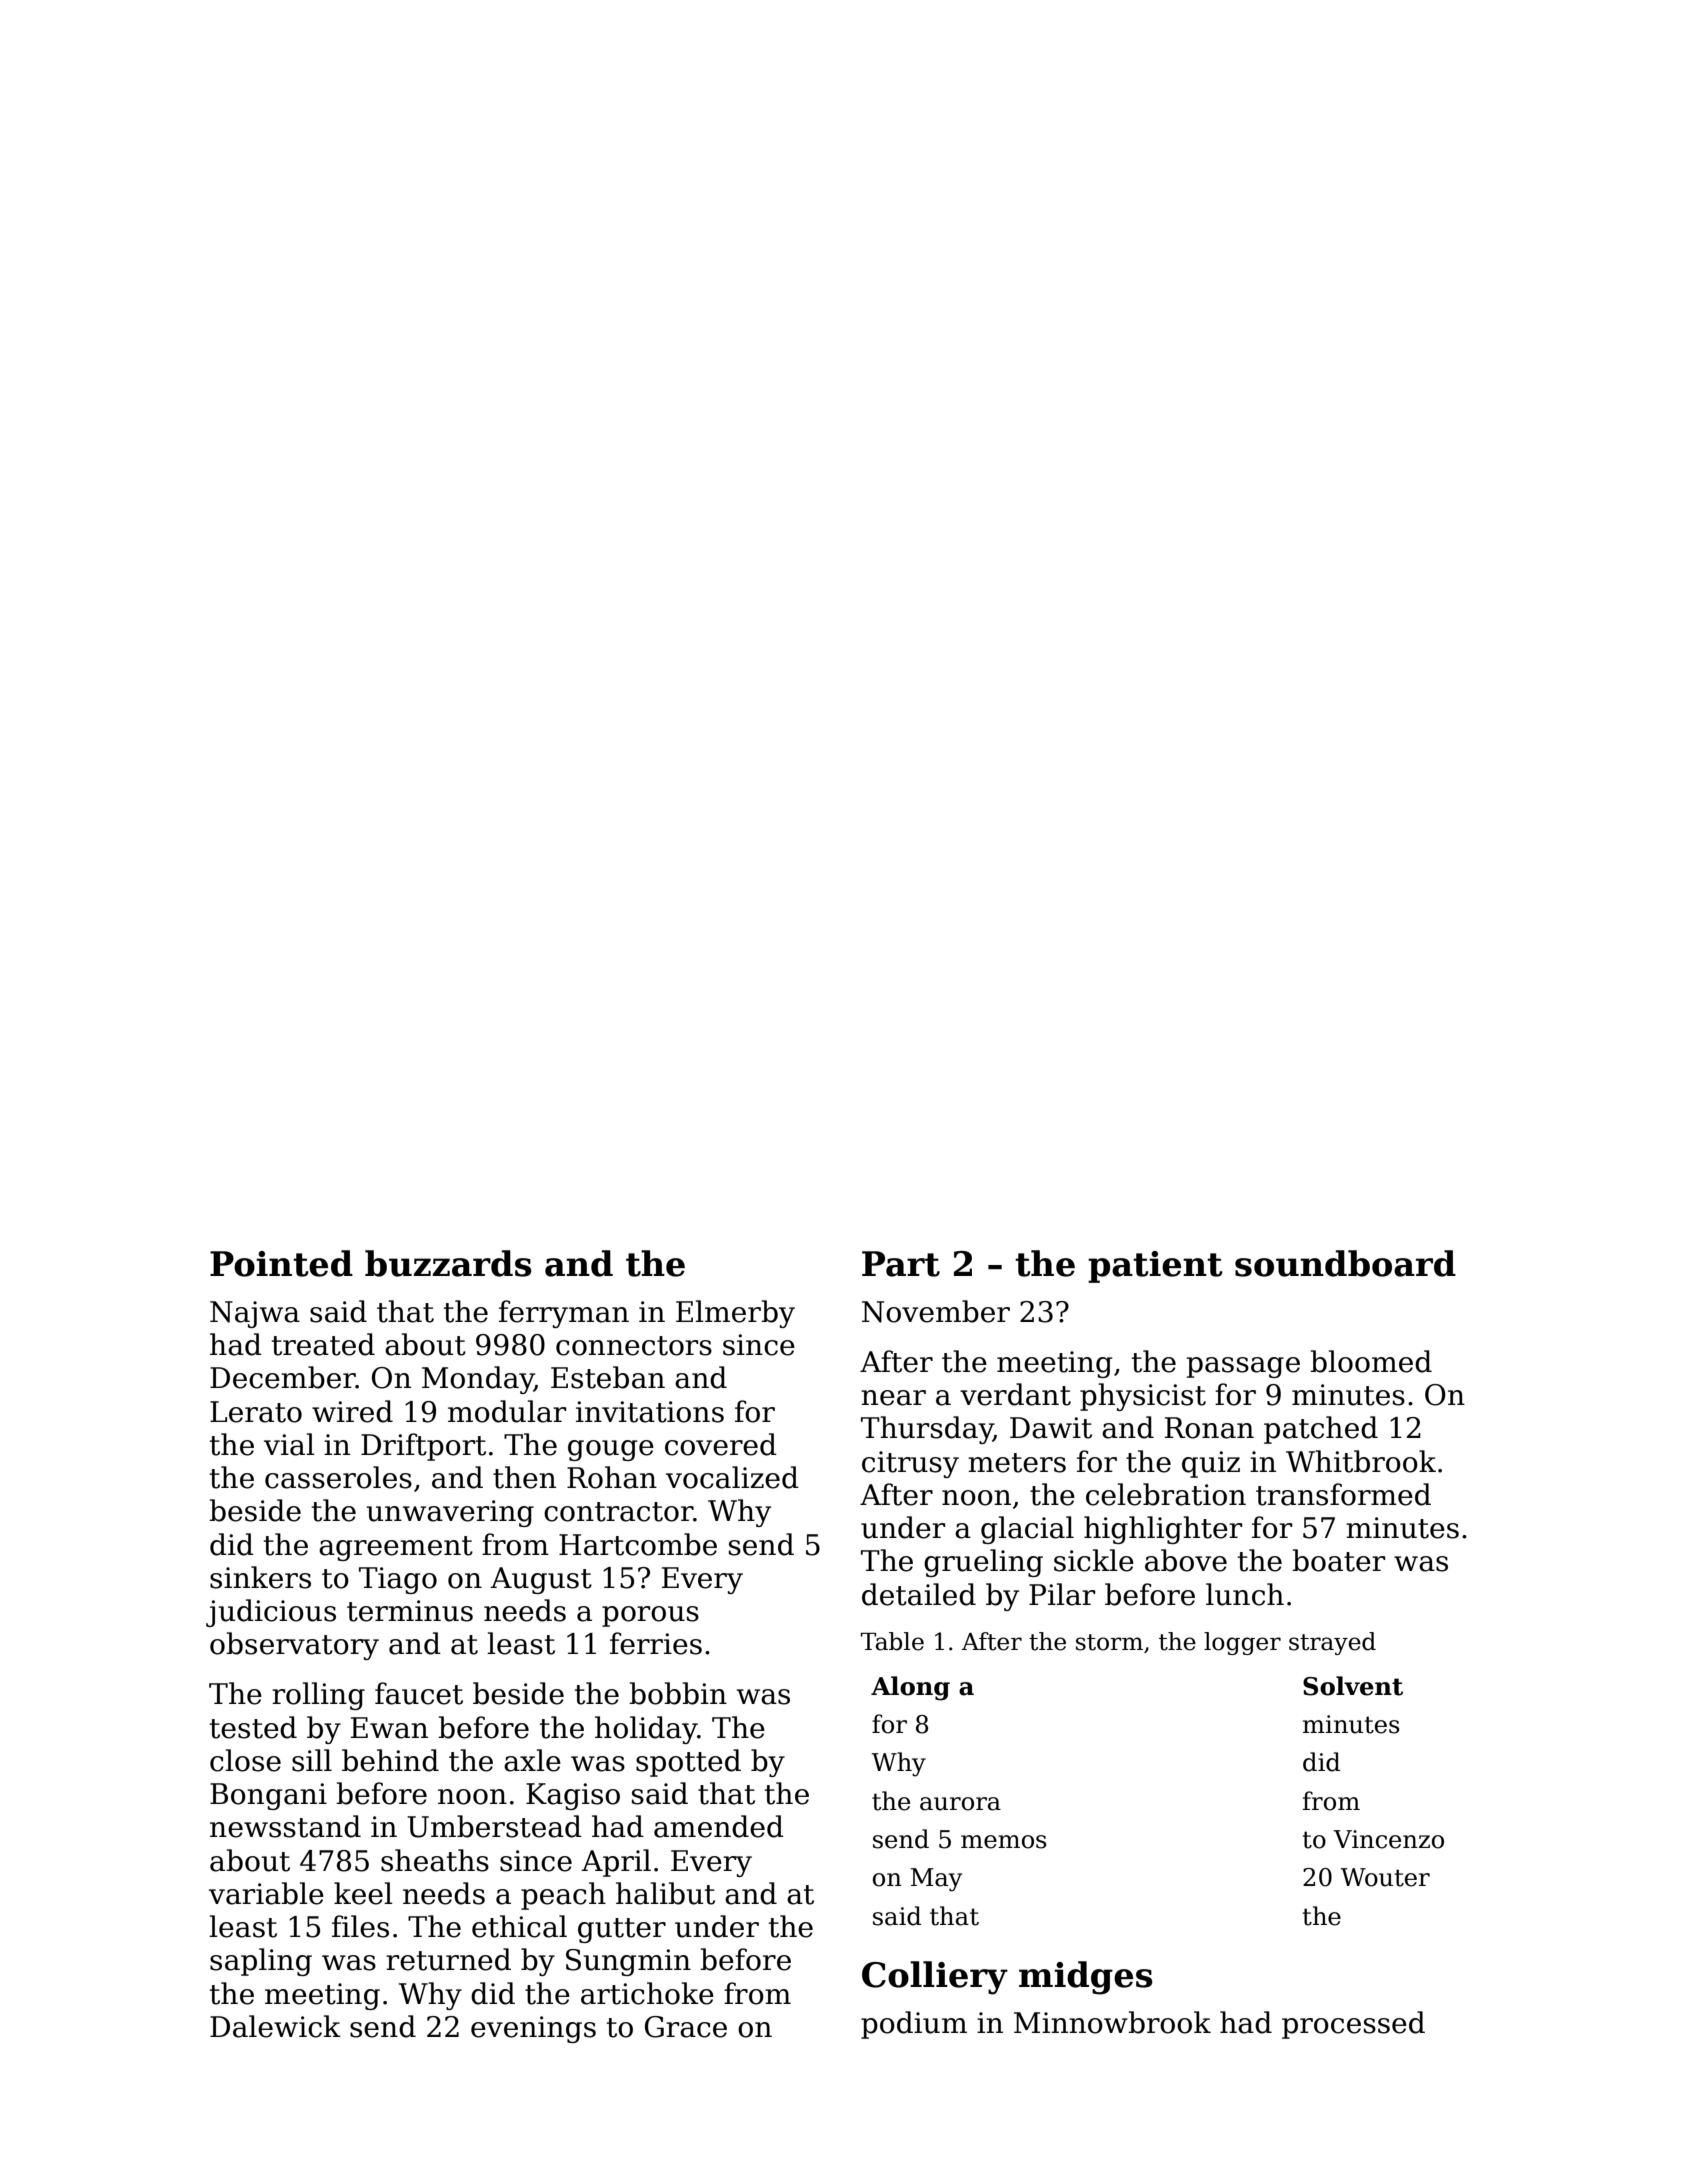 The image size is (1683, 2178). I want to click on Vincenzo, so click(1388, 1839).
